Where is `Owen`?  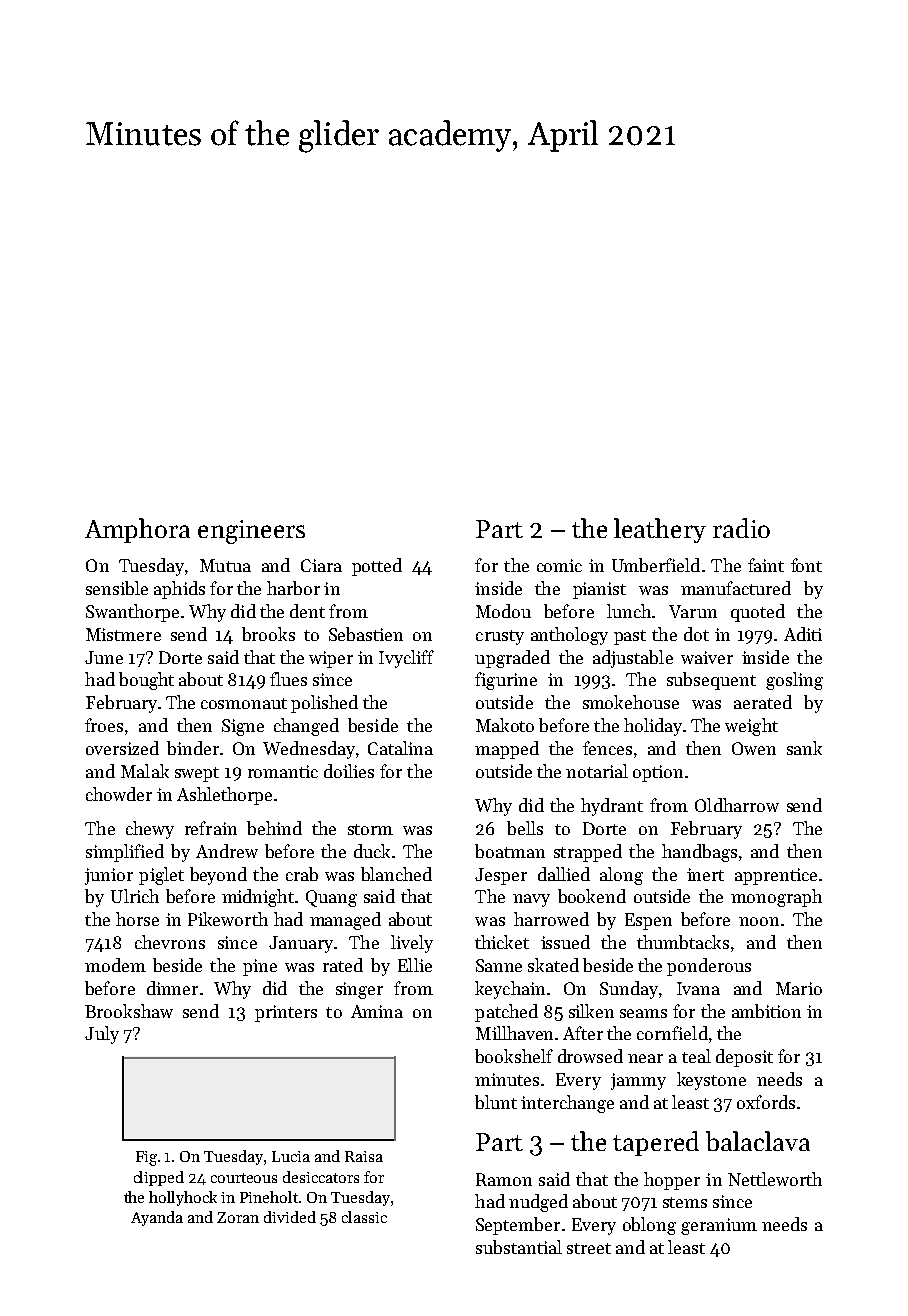
Owen is located at coordinates (754, 748).
